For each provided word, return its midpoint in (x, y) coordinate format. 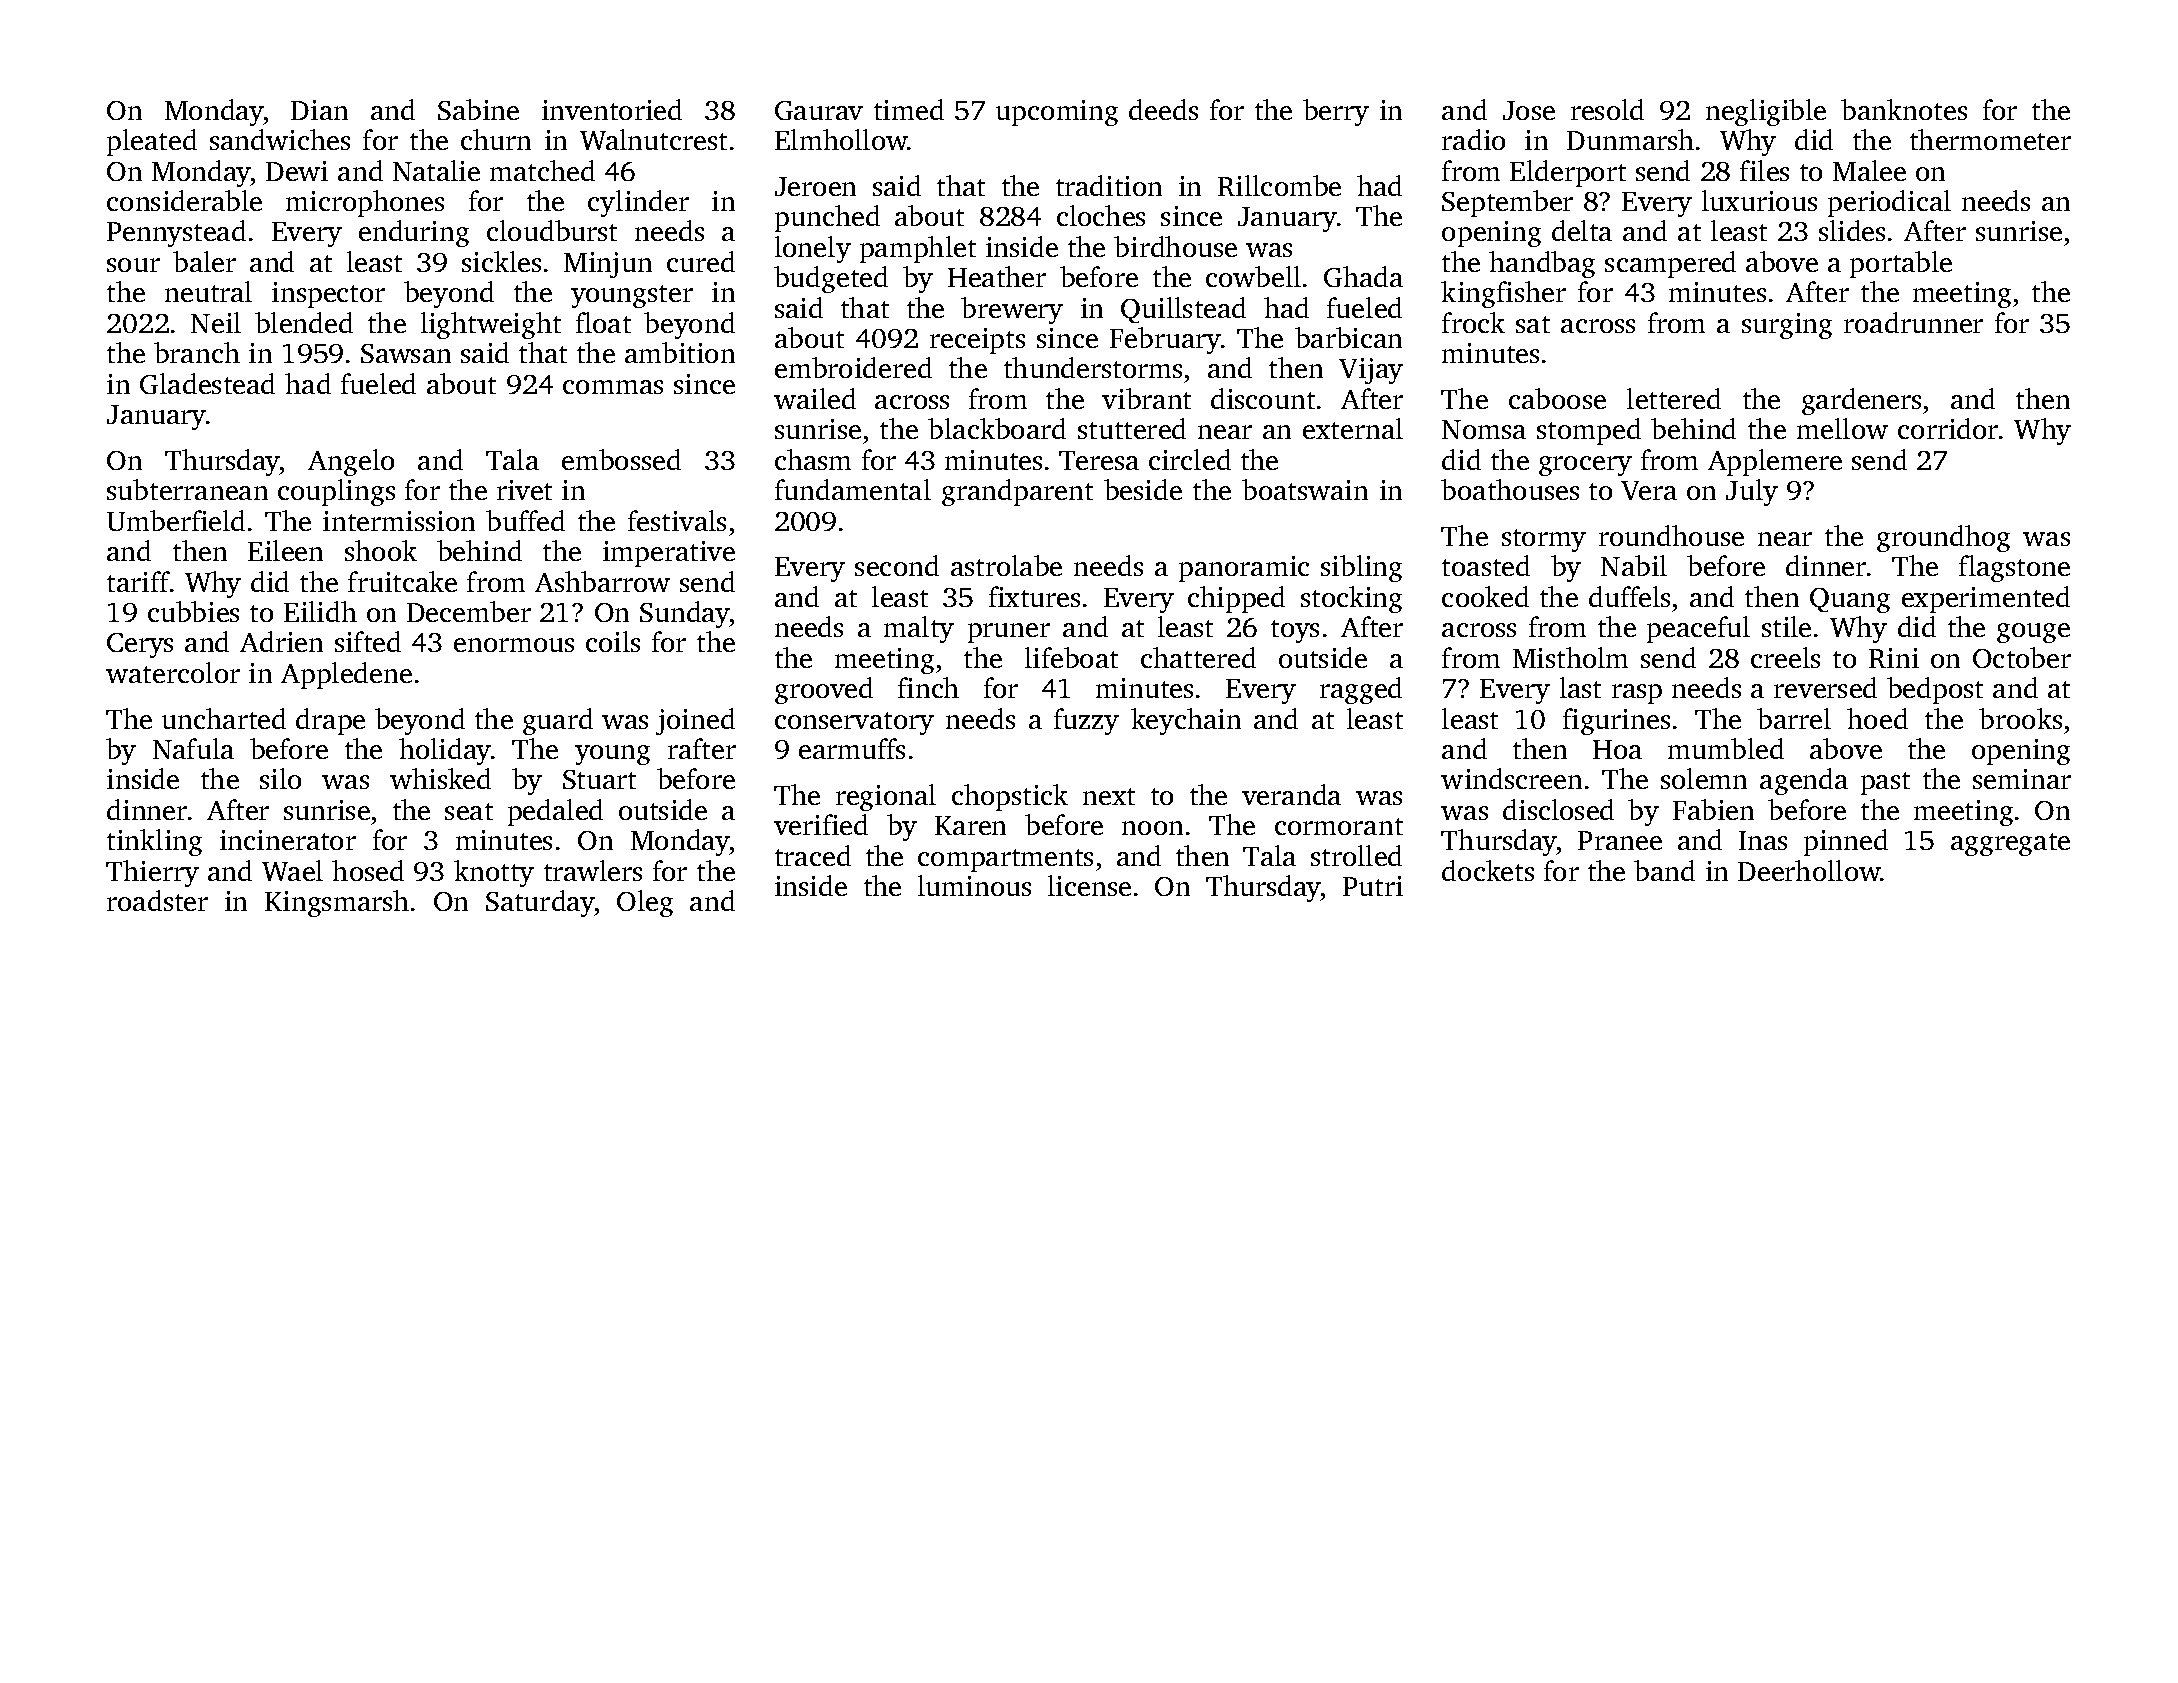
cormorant (1339, 826)
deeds (1163, 109)
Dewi (297, 171)
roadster (157, 900)
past (1885, 783)
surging (1787, 326)
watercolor (173, 672)
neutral (208, 291)
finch (928, 687)
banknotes (1904, 109)
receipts (977, 341)
